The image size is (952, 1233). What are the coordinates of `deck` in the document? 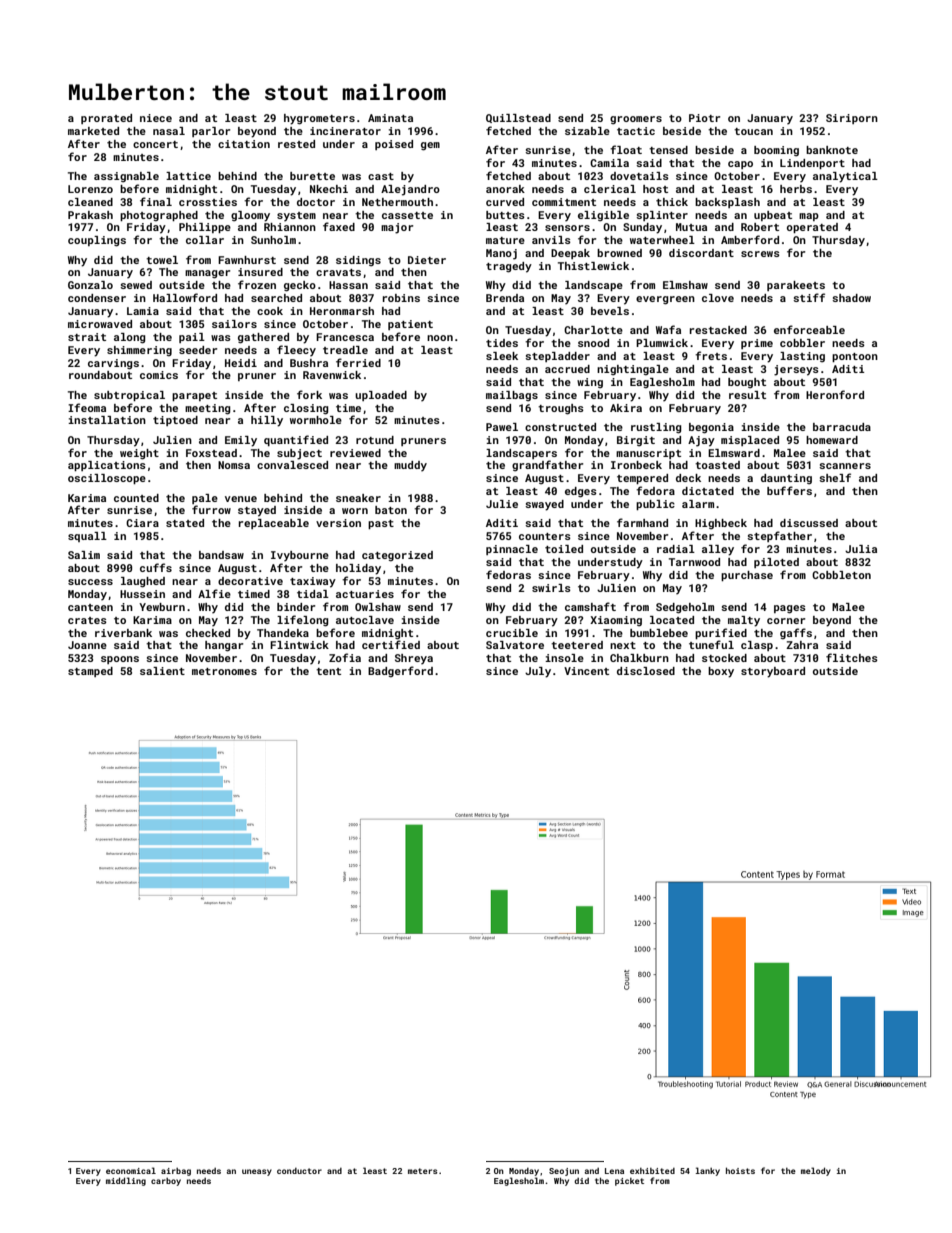 It's located at (688, 478).
